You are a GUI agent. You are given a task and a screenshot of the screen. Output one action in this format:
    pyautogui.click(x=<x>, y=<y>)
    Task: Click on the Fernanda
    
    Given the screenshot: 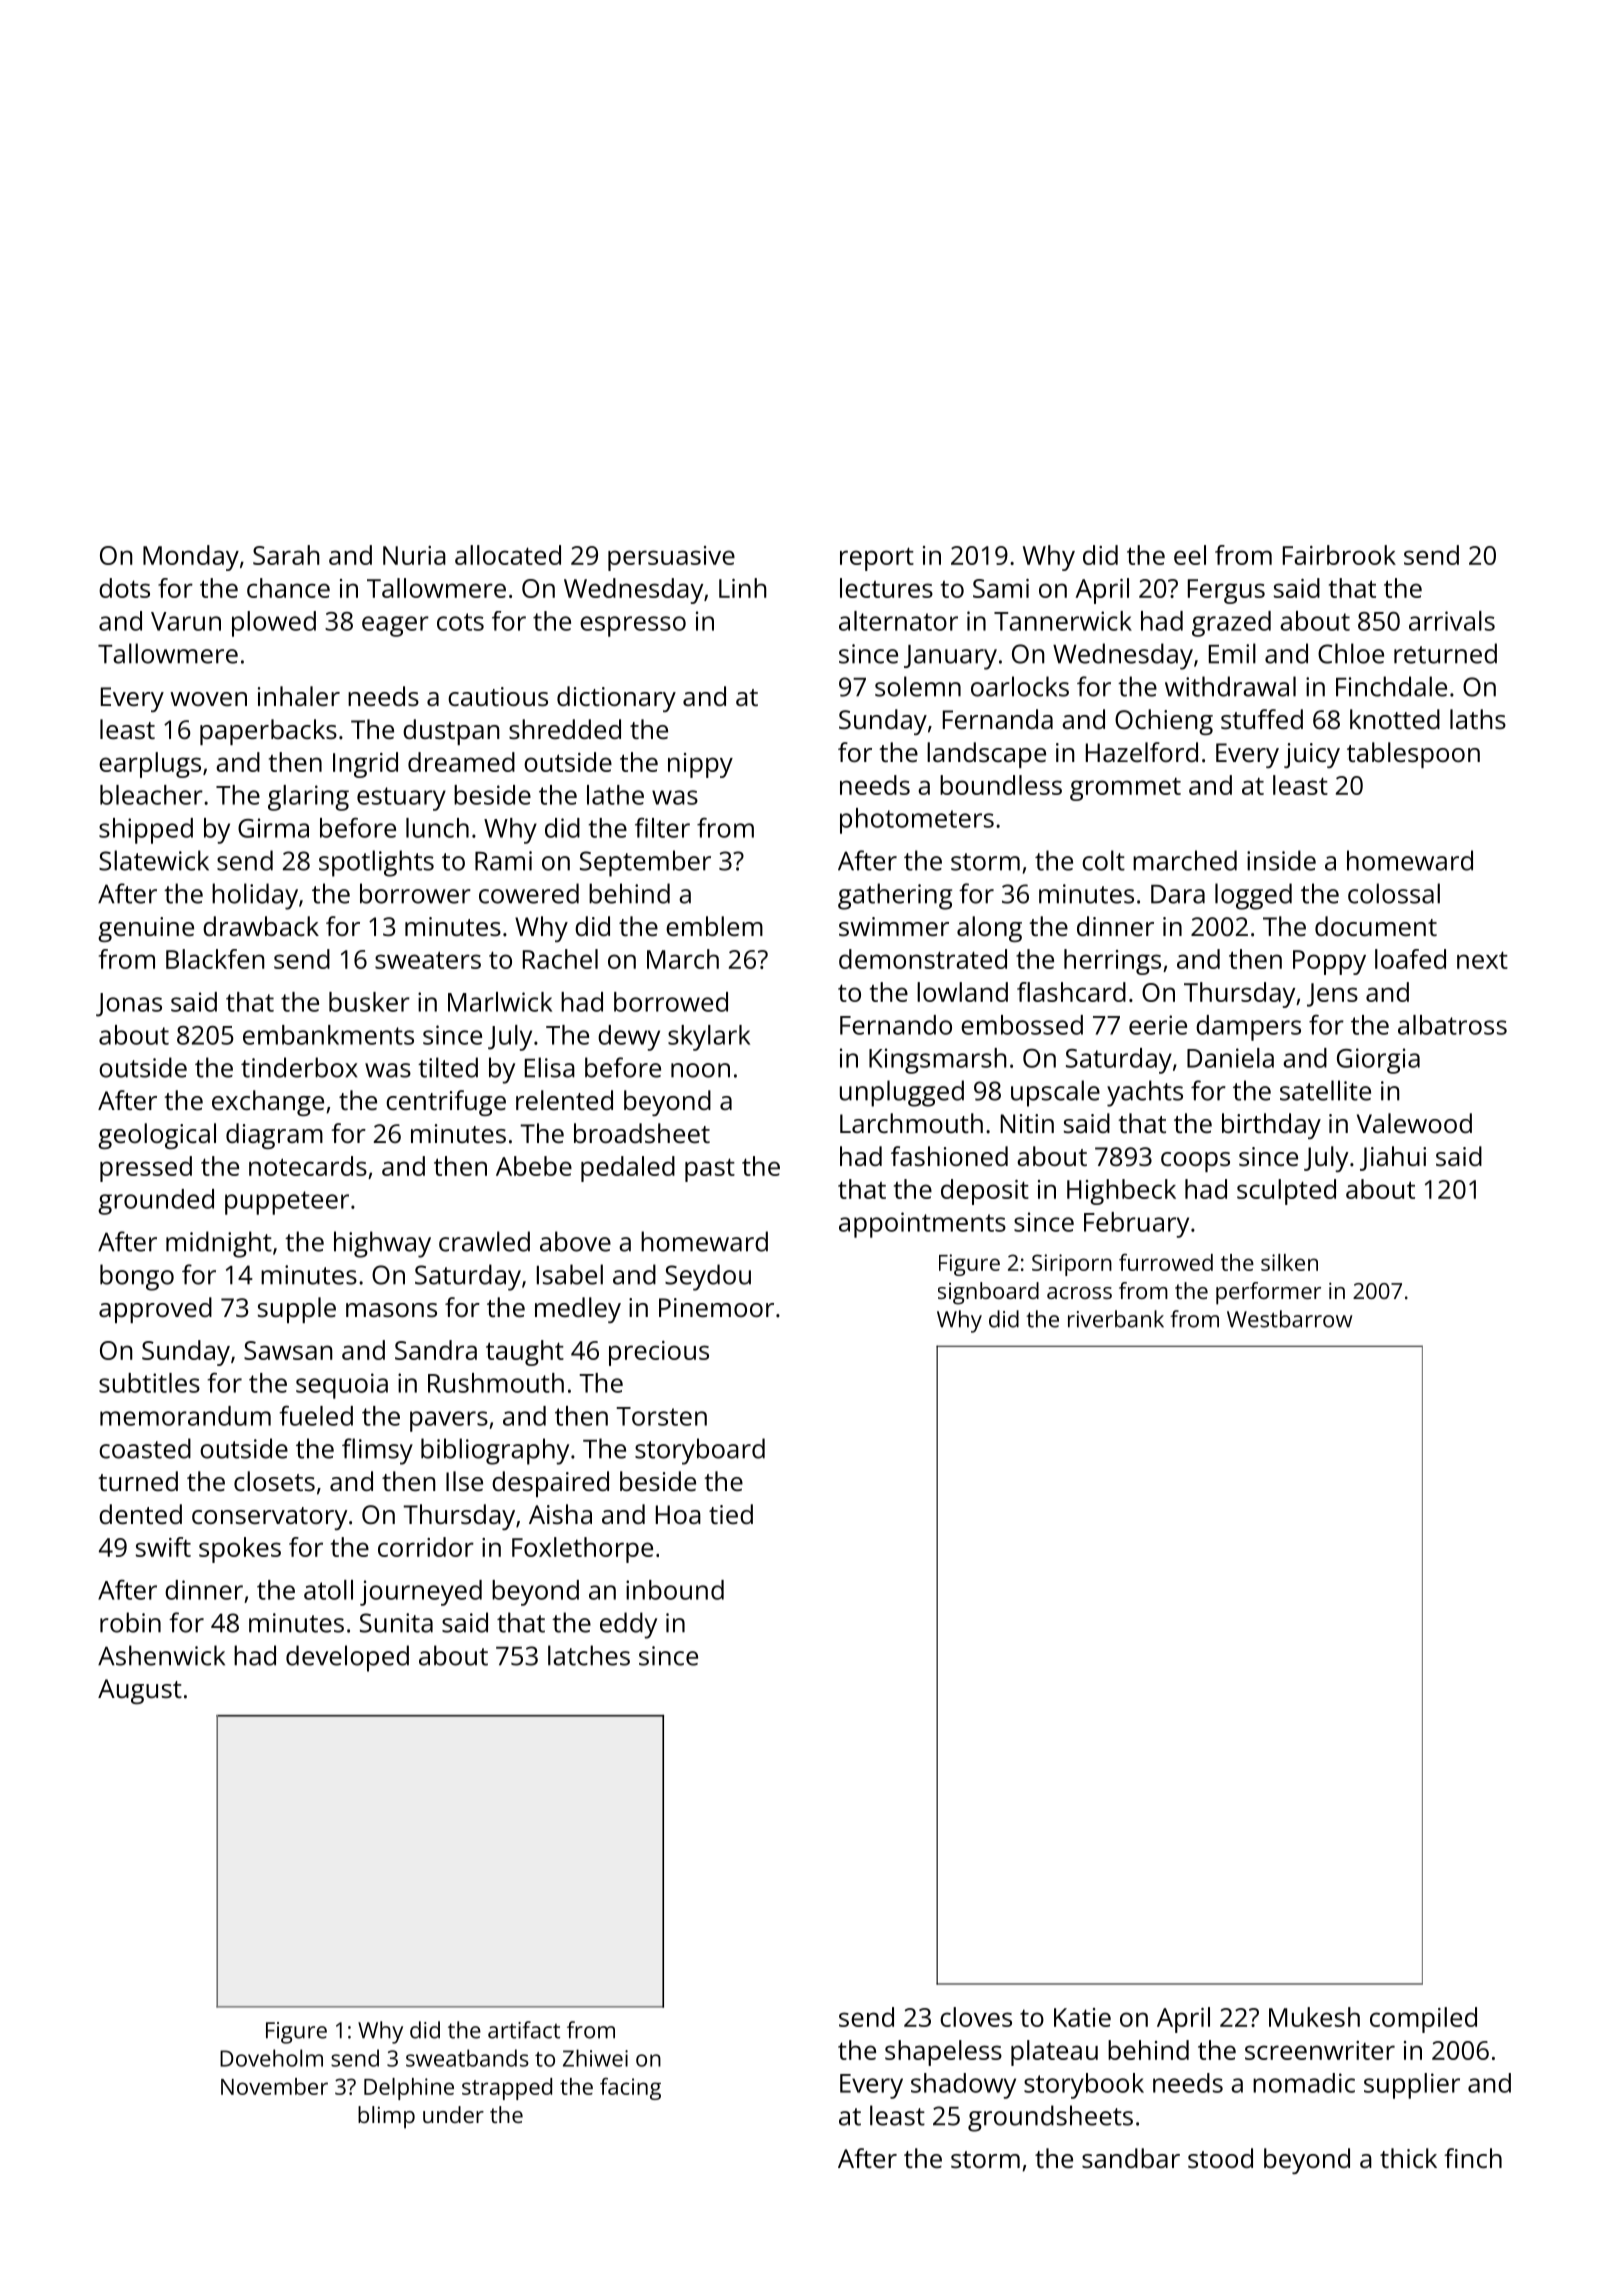 What is the action you would take?
    pyautogui.click(x=998, y=719)
